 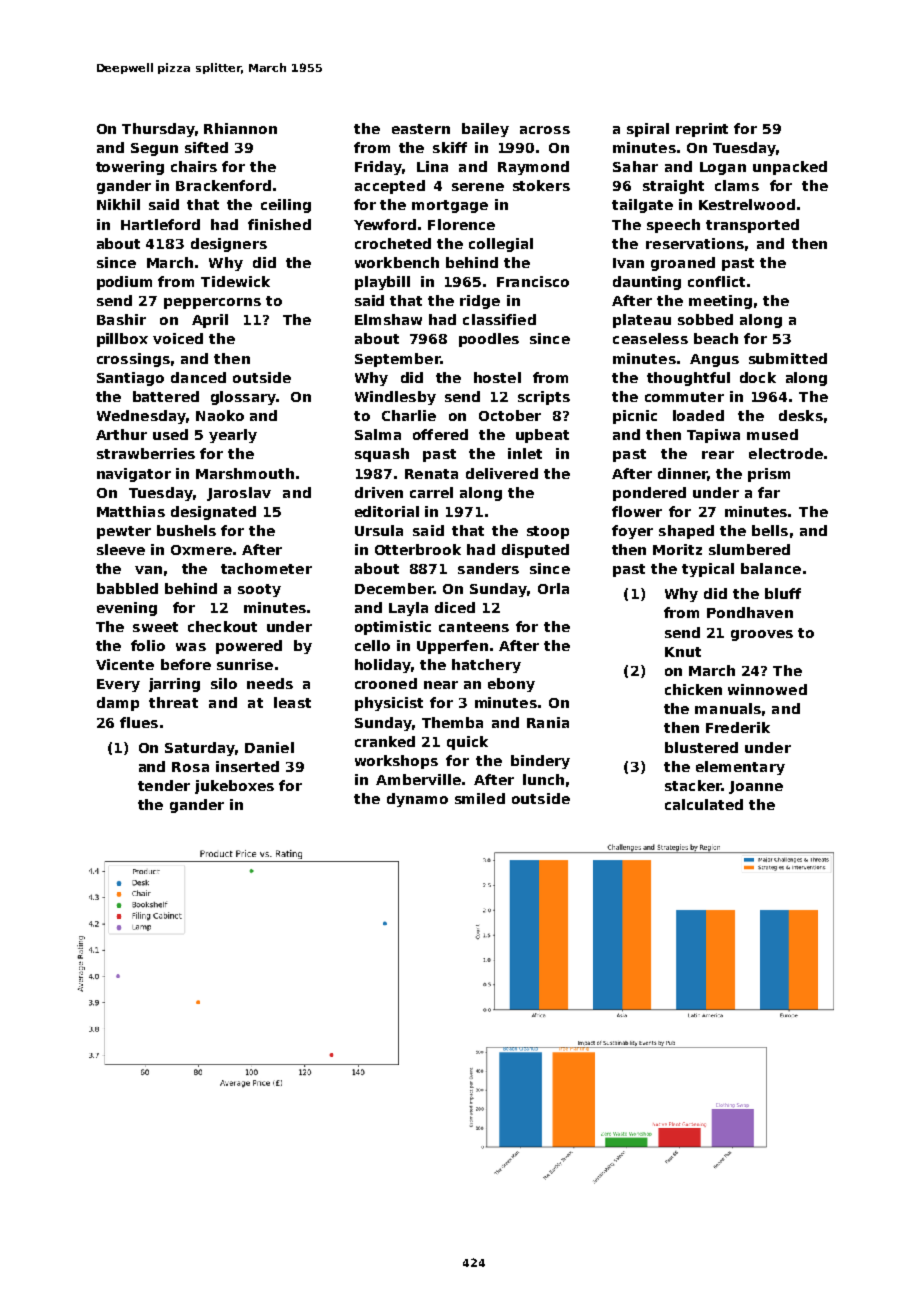 I want to click on jukeboxes, so click(x=234, y=787).
